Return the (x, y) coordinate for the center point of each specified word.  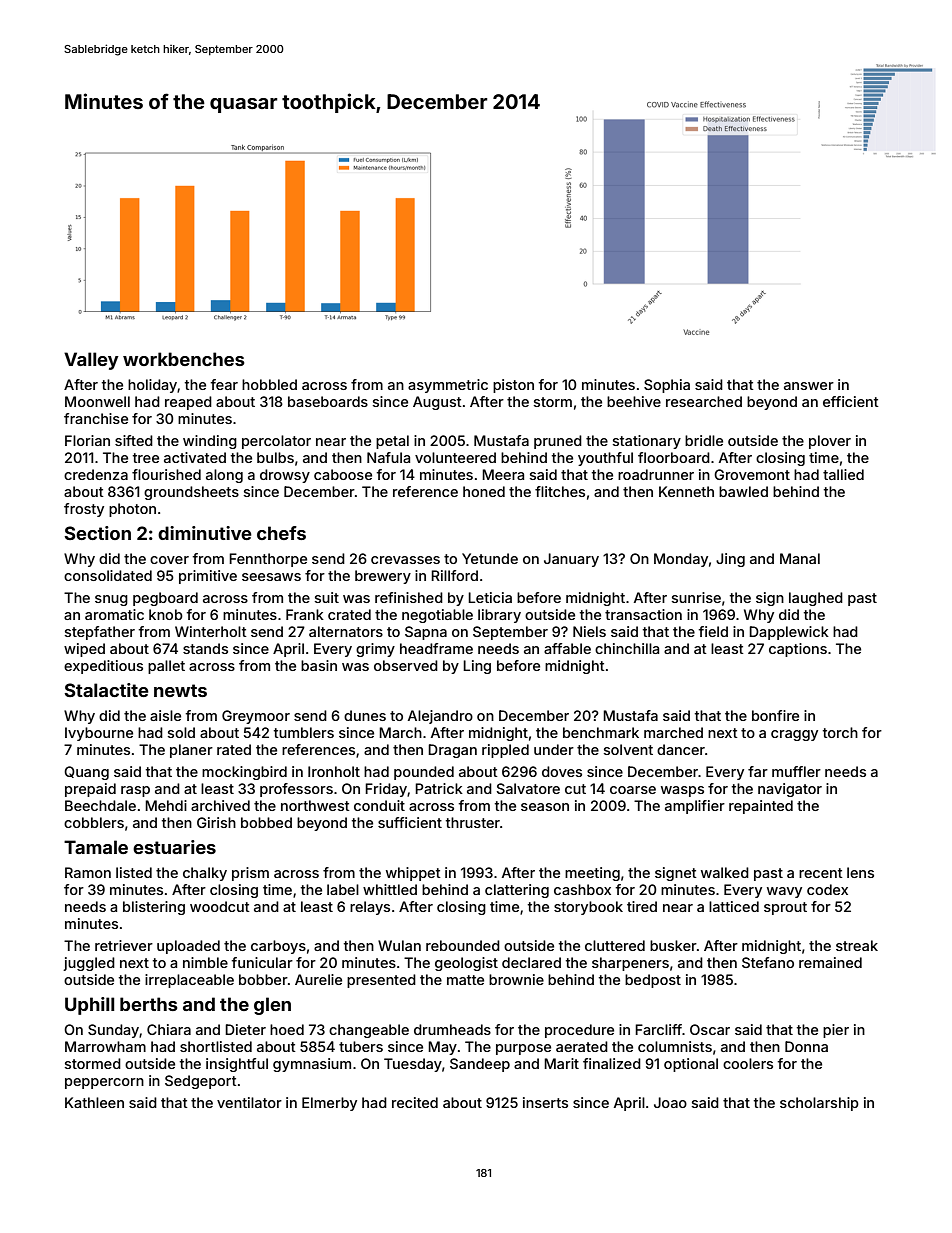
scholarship (819, 1104)
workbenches (184, 359)
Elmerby (329, 1104)
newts (180, 690)
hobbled (269, 384)
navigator (790, 790)
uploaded (188, 947)
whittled (390, 889)
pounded (424, 773)
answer (809, 386)
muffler (796, 771)
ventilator (249, 1102)
